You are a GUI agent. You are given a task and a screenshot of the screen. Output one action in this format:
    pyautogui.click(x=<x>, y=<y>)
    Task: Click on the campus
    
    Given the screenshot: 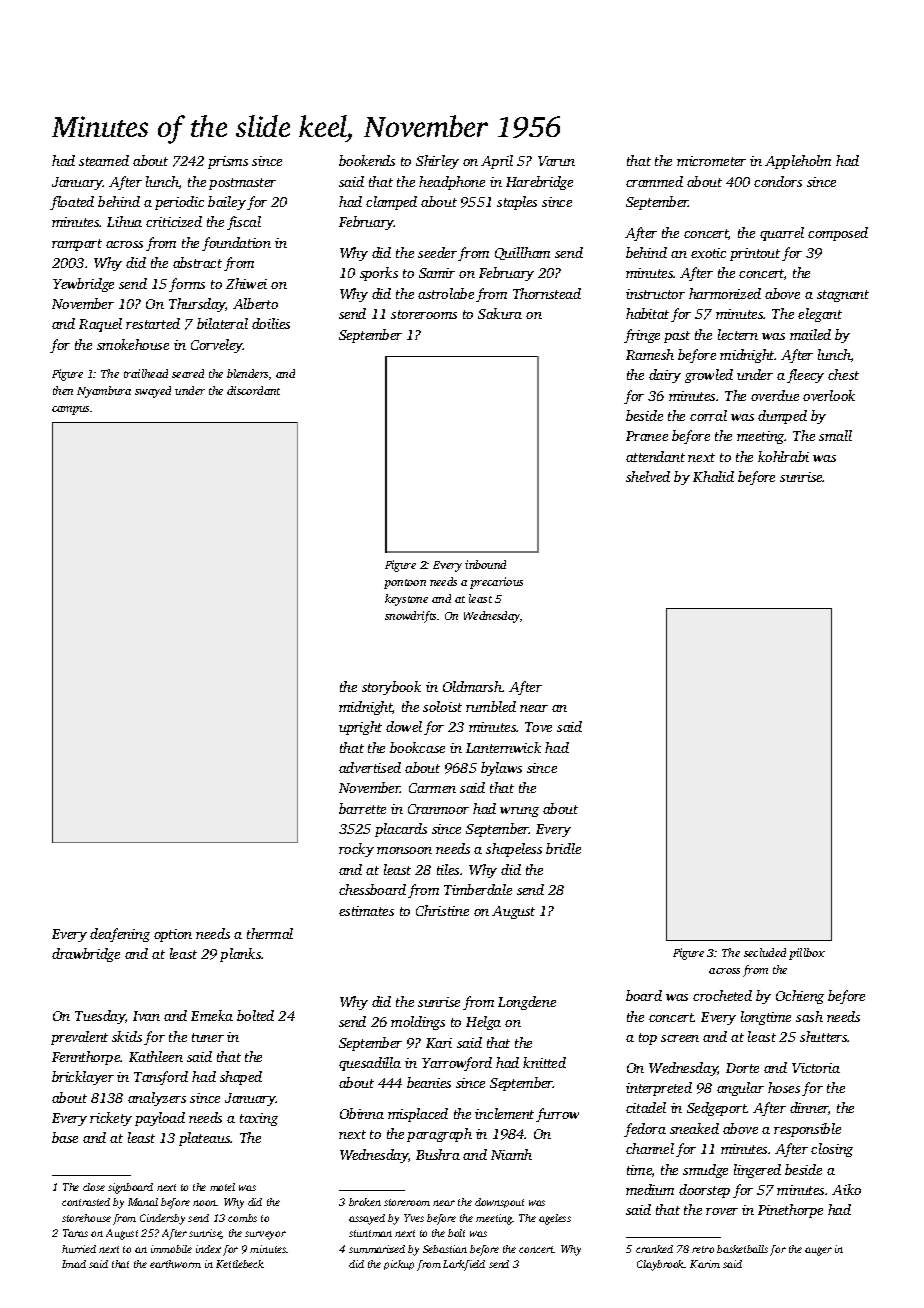 What is the action you would take?
    pyautogui.click(x=70, y=410)
